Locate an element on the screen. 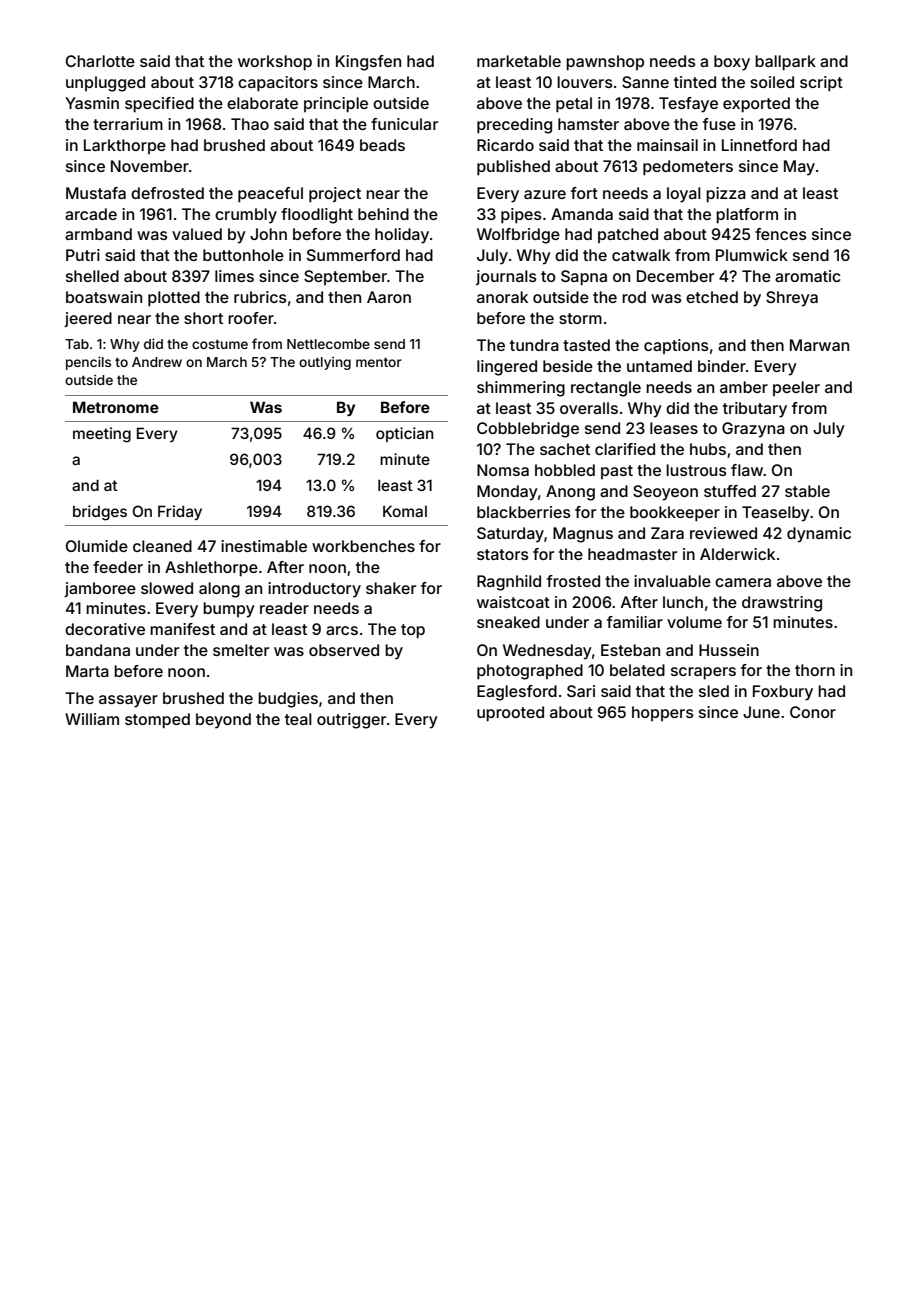  azure is located at coordinates (545, 194).
